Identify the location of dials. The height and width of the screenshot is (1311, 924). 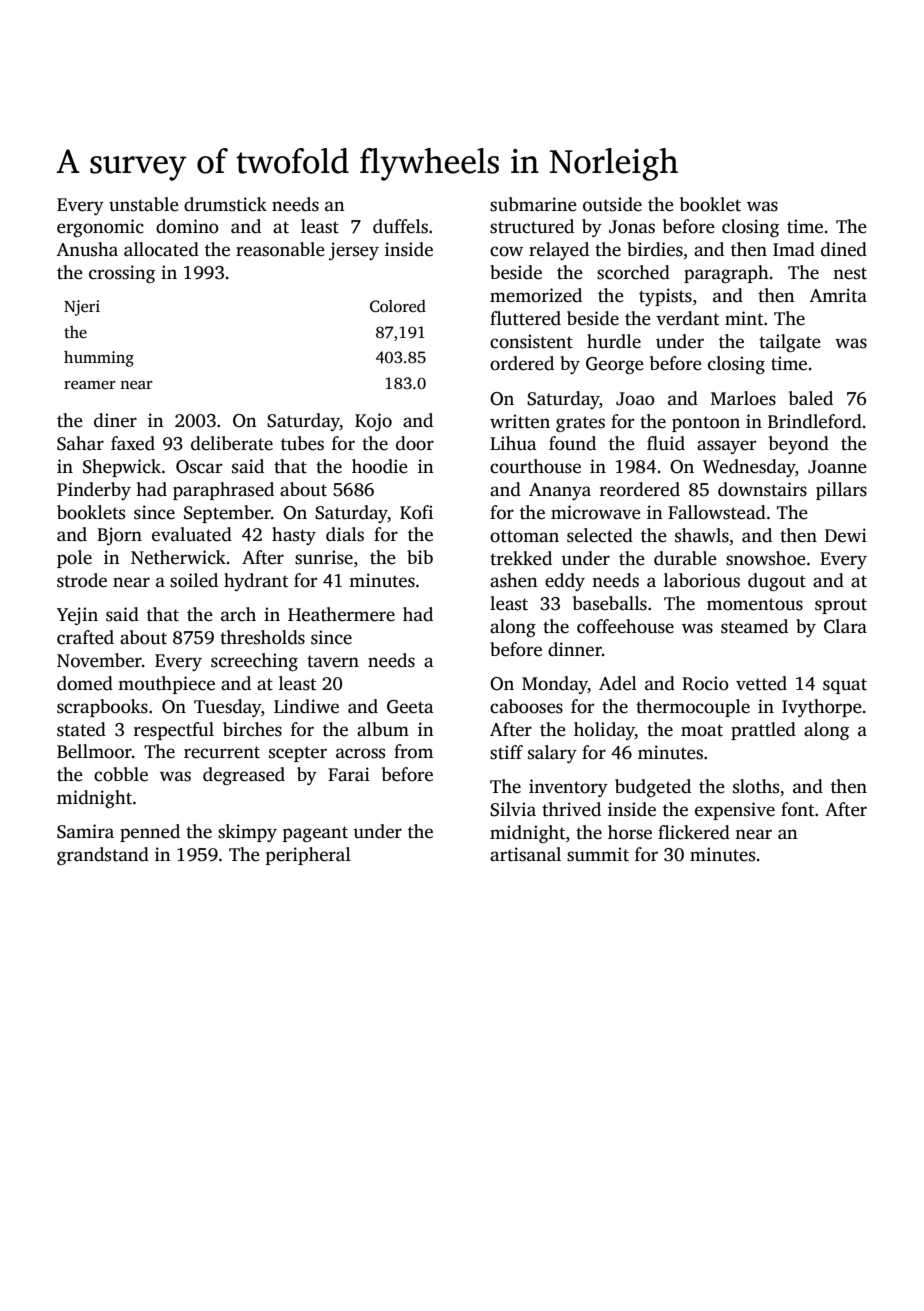
(345, 534).
